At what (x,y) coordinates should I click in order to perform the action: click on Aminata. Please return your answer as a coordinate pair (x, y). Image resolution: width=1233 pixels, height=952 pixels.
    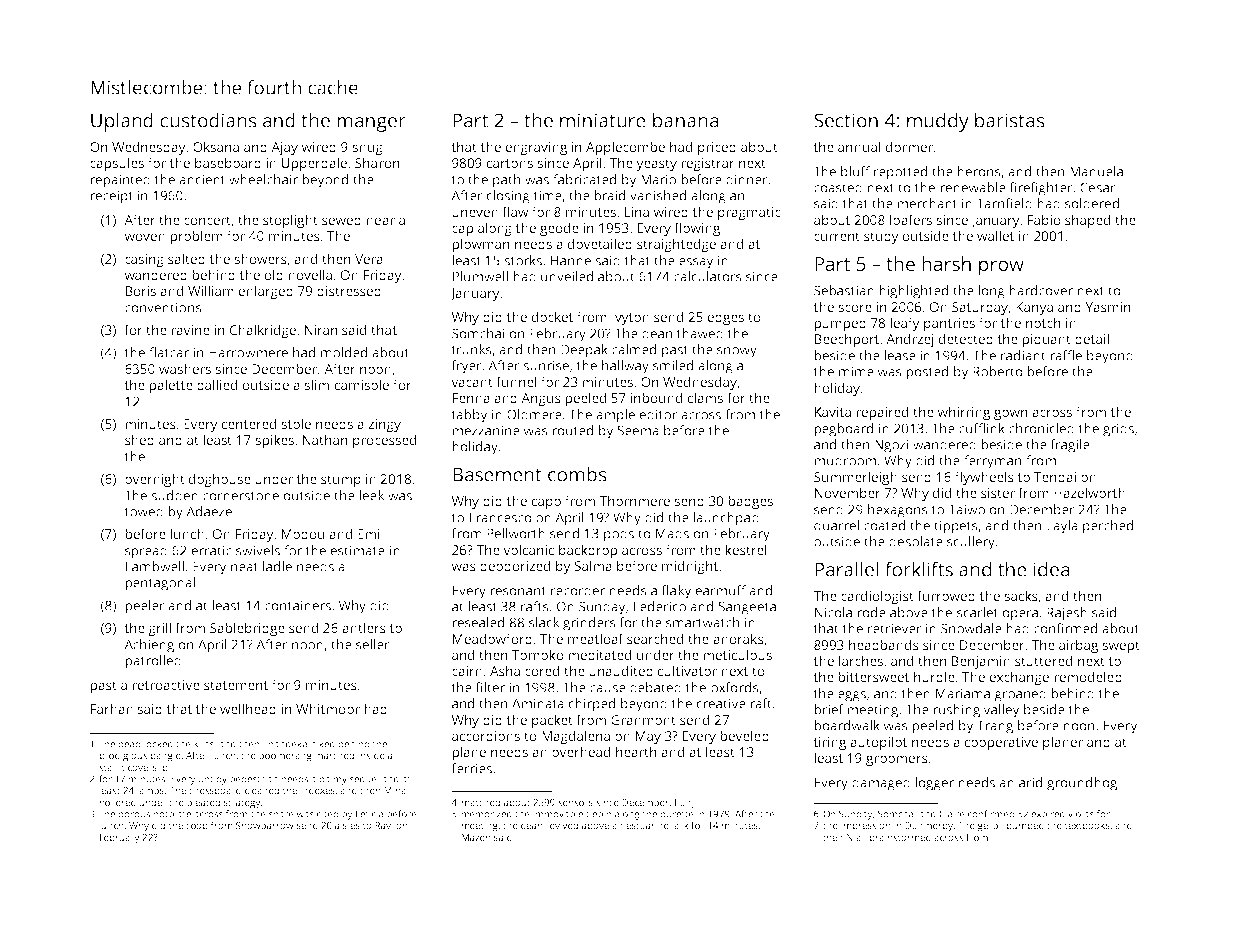
    Looking at the image, I should click on (538, 703).
